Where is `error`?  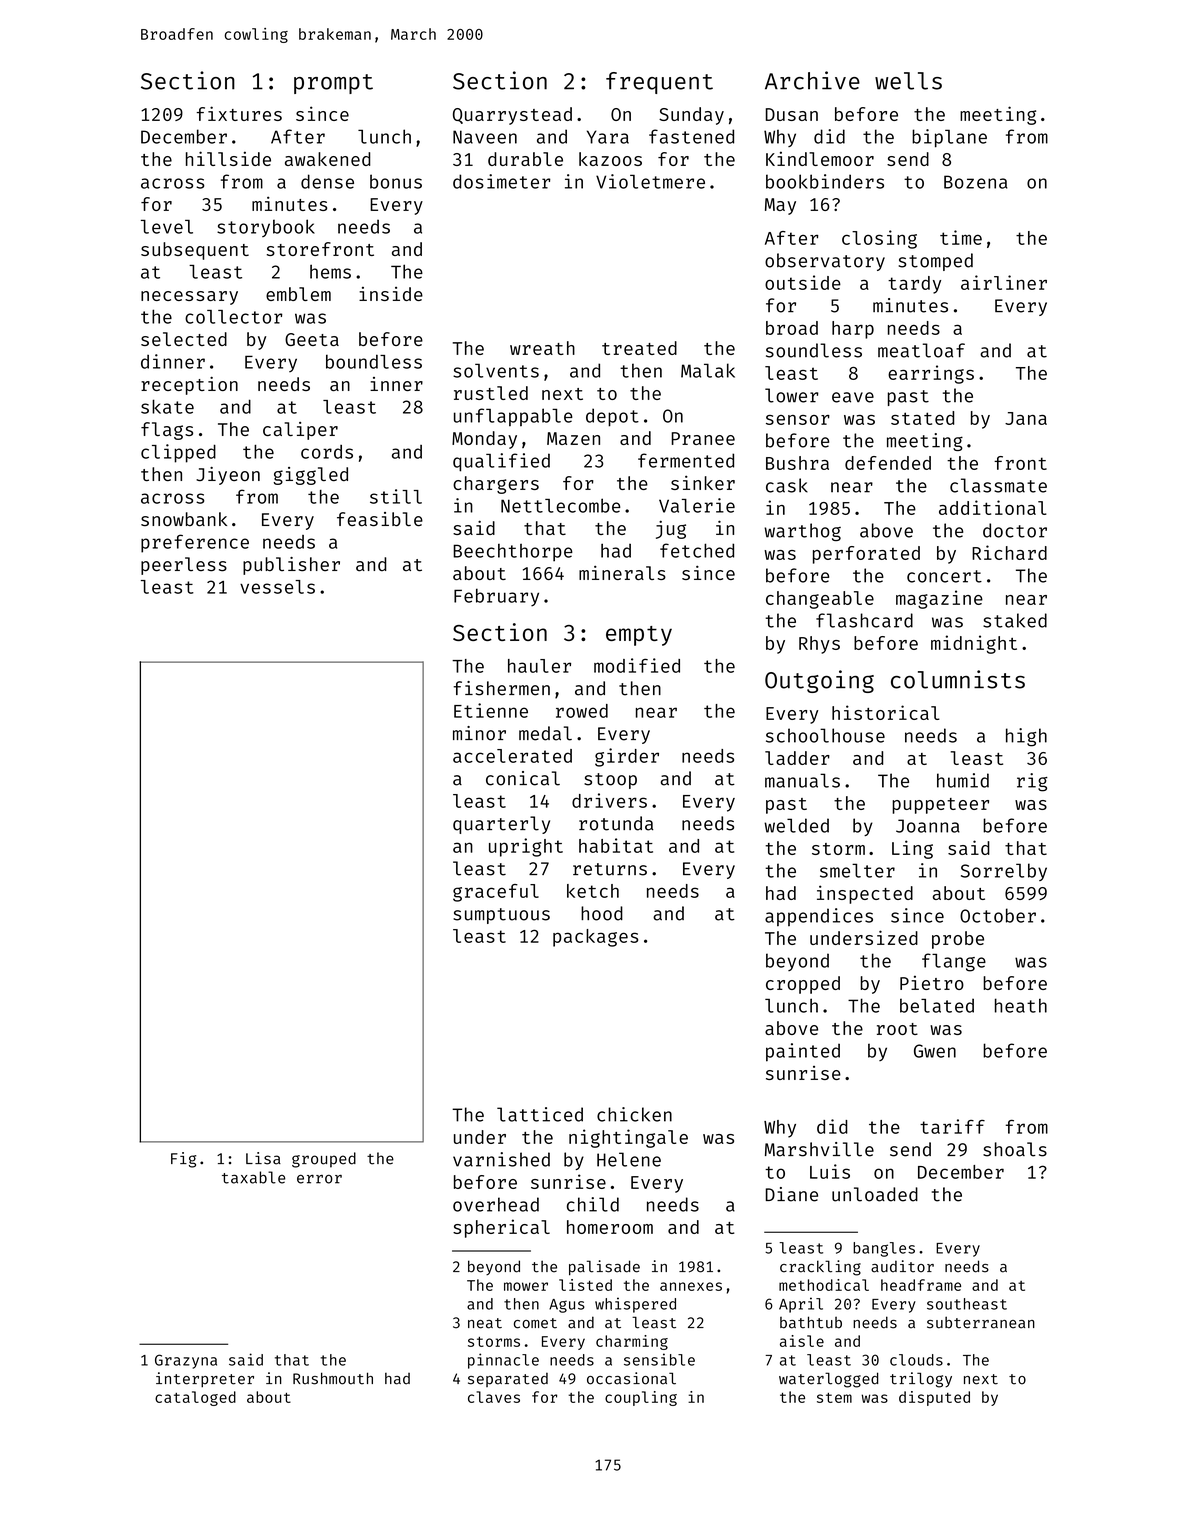 error is located at coordinates (319, 1179).
